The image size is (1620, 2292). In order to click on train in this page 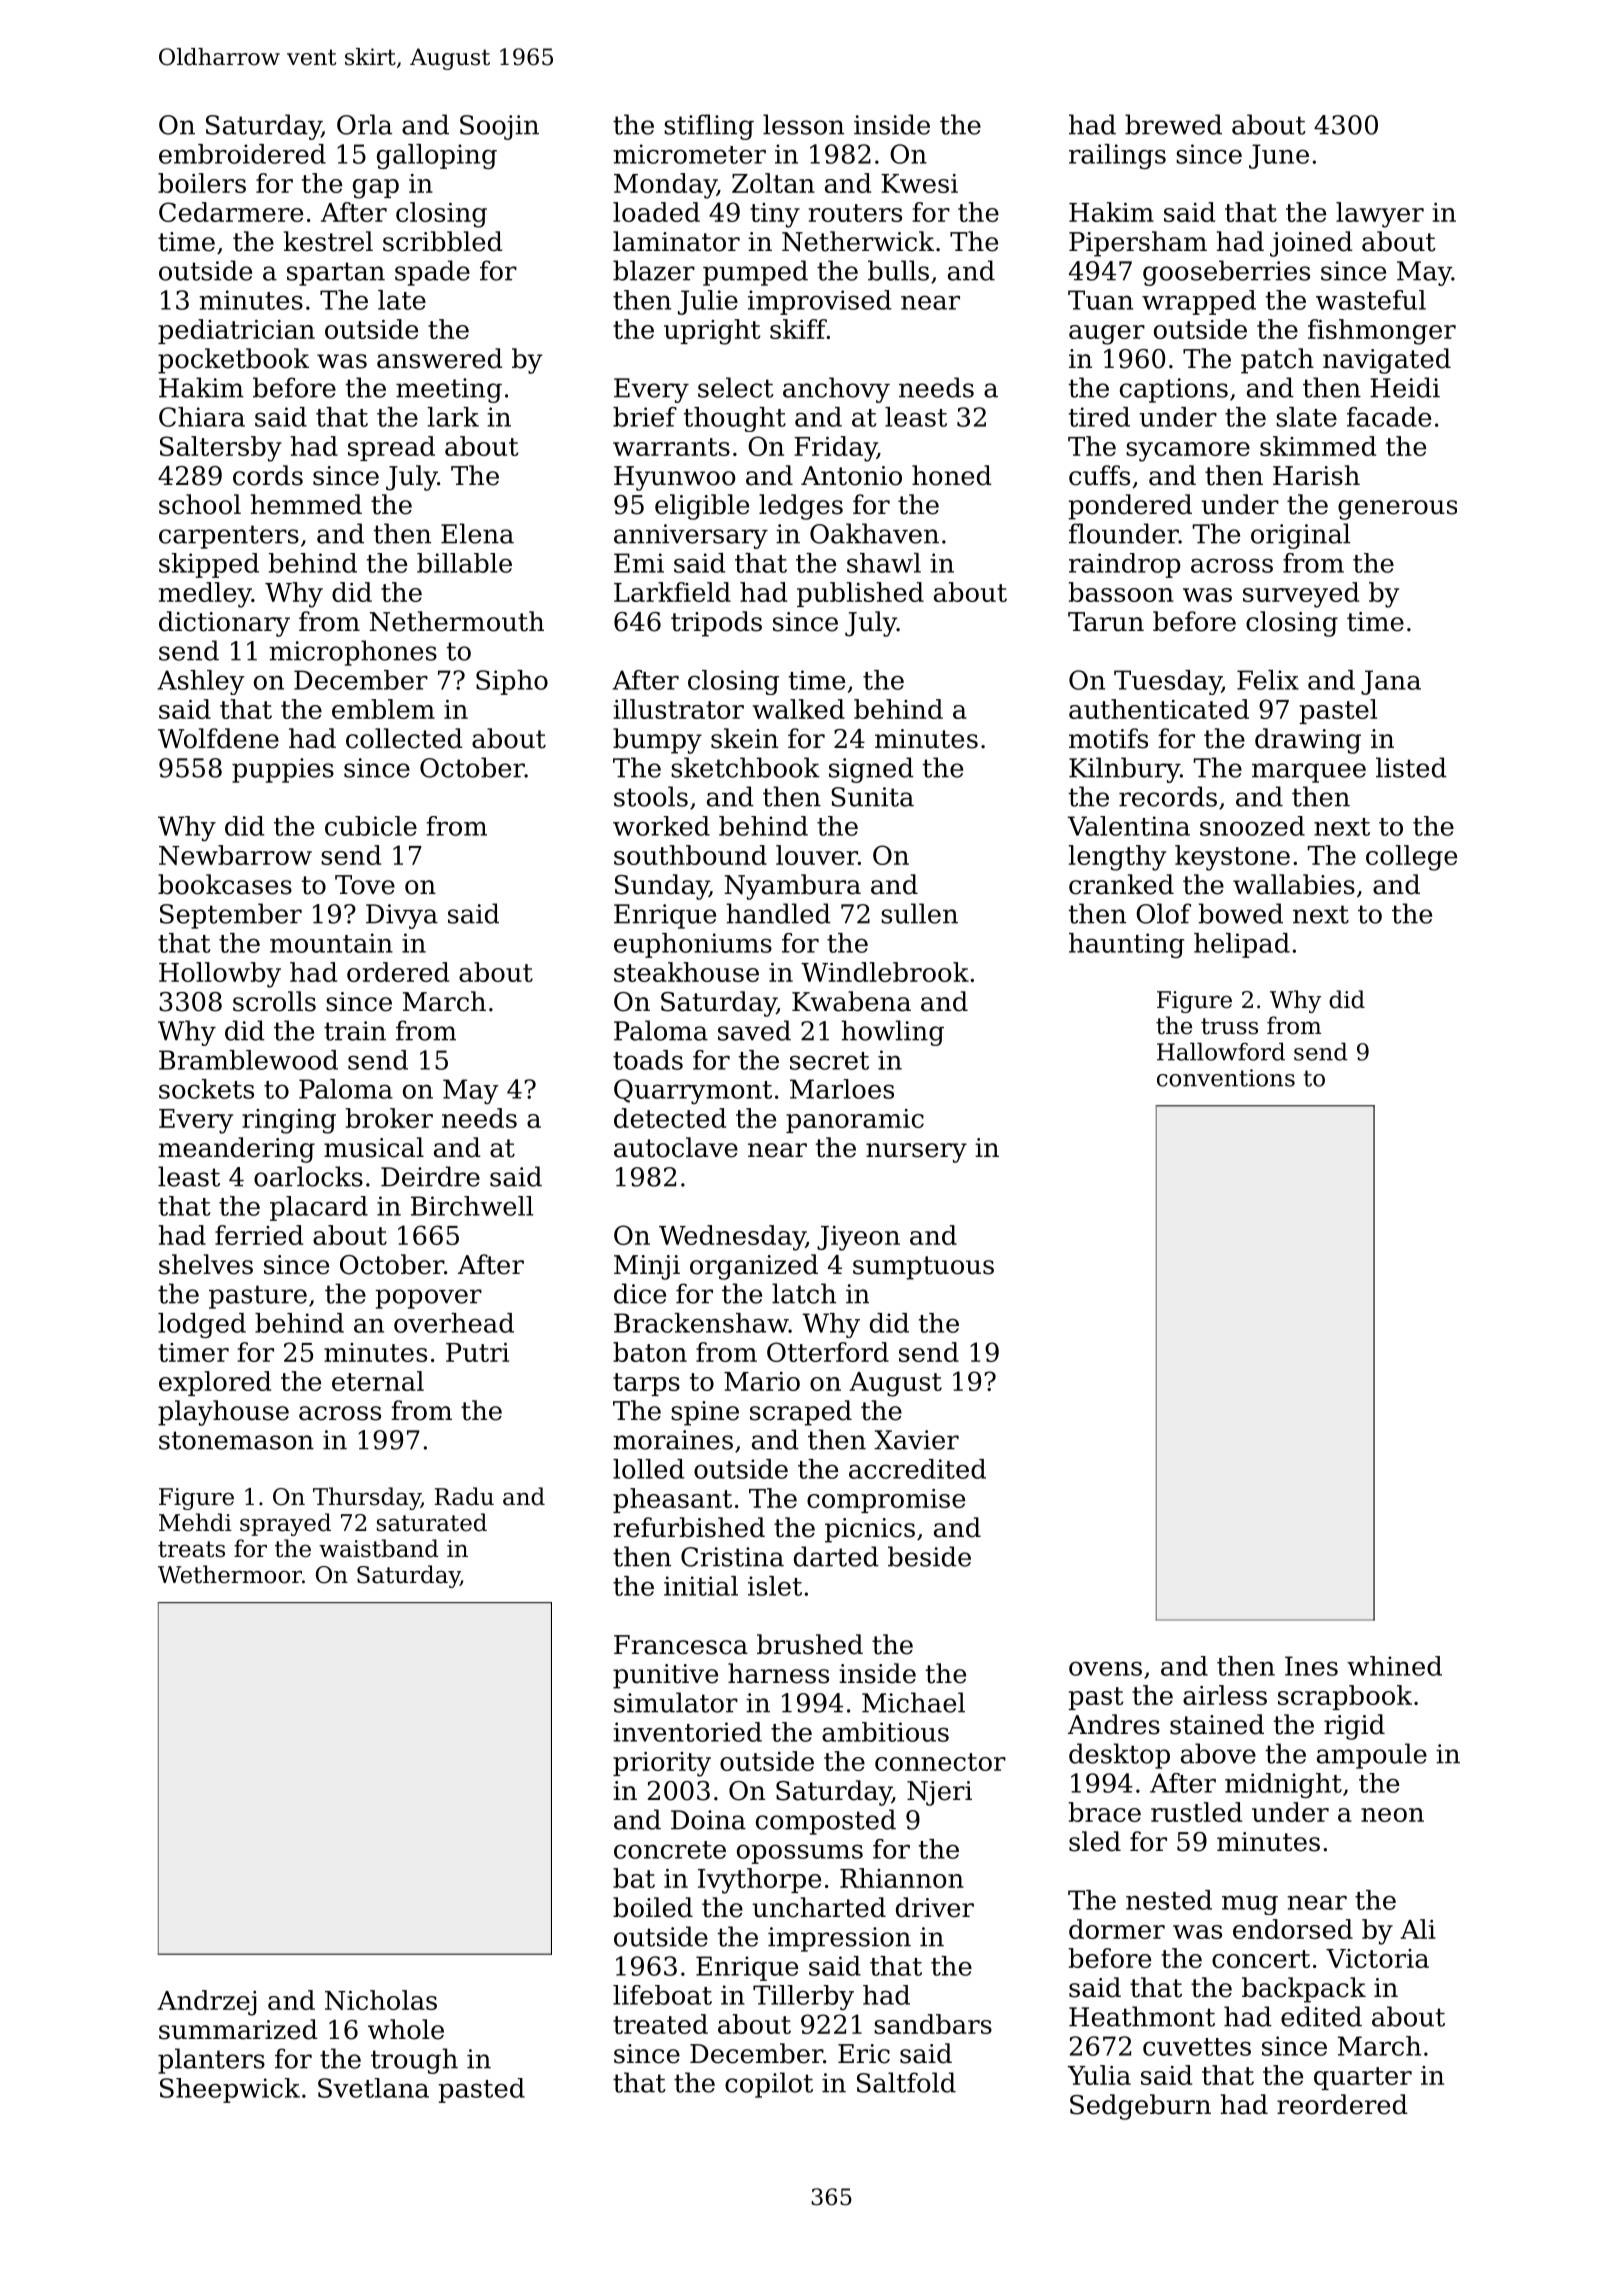, I will do `click(355, 1031)`.
